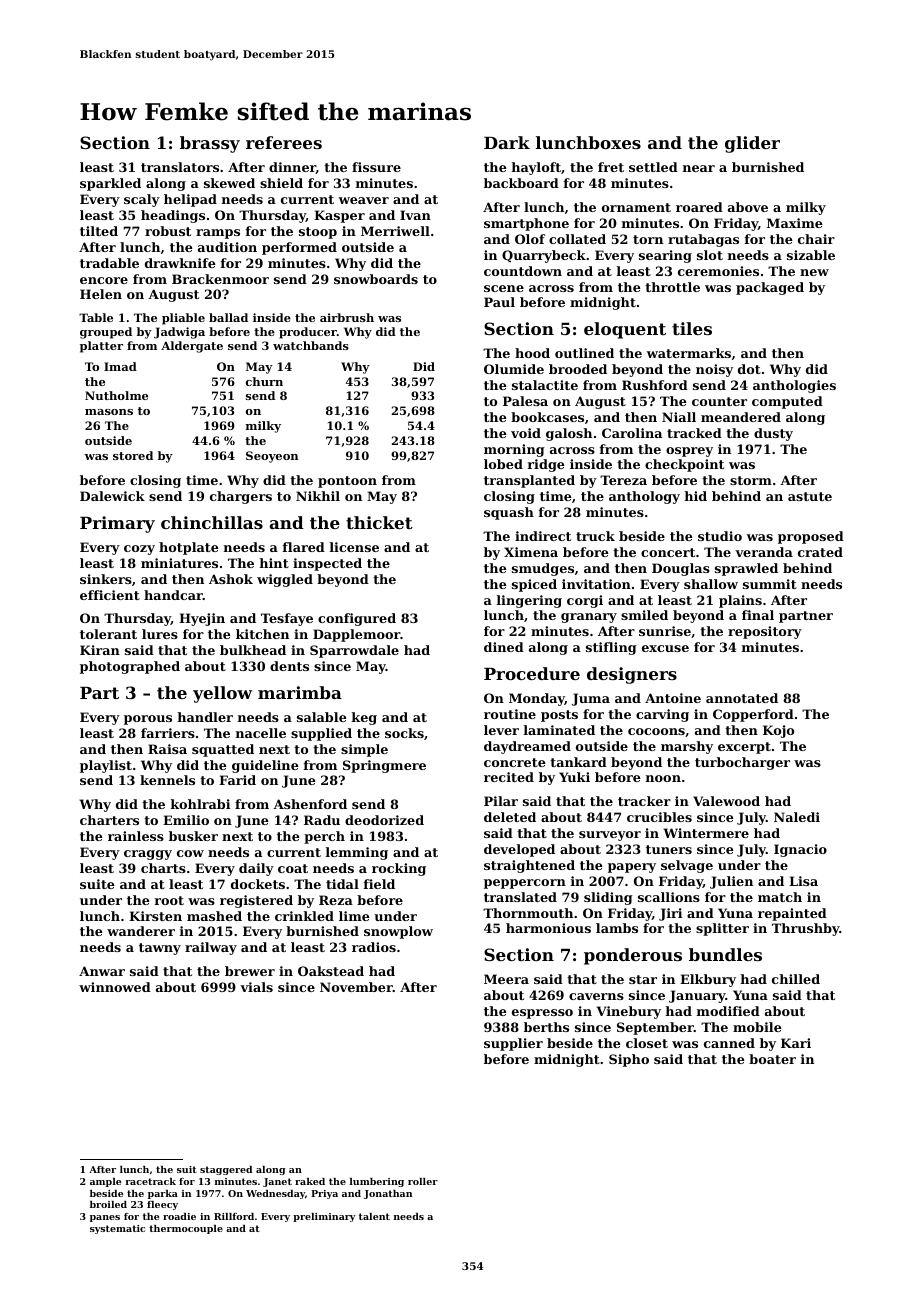 The image size is (924, 1308). Describe the element at coordinates (423, 1181) in the screenshot. I see `roller` at that location.
